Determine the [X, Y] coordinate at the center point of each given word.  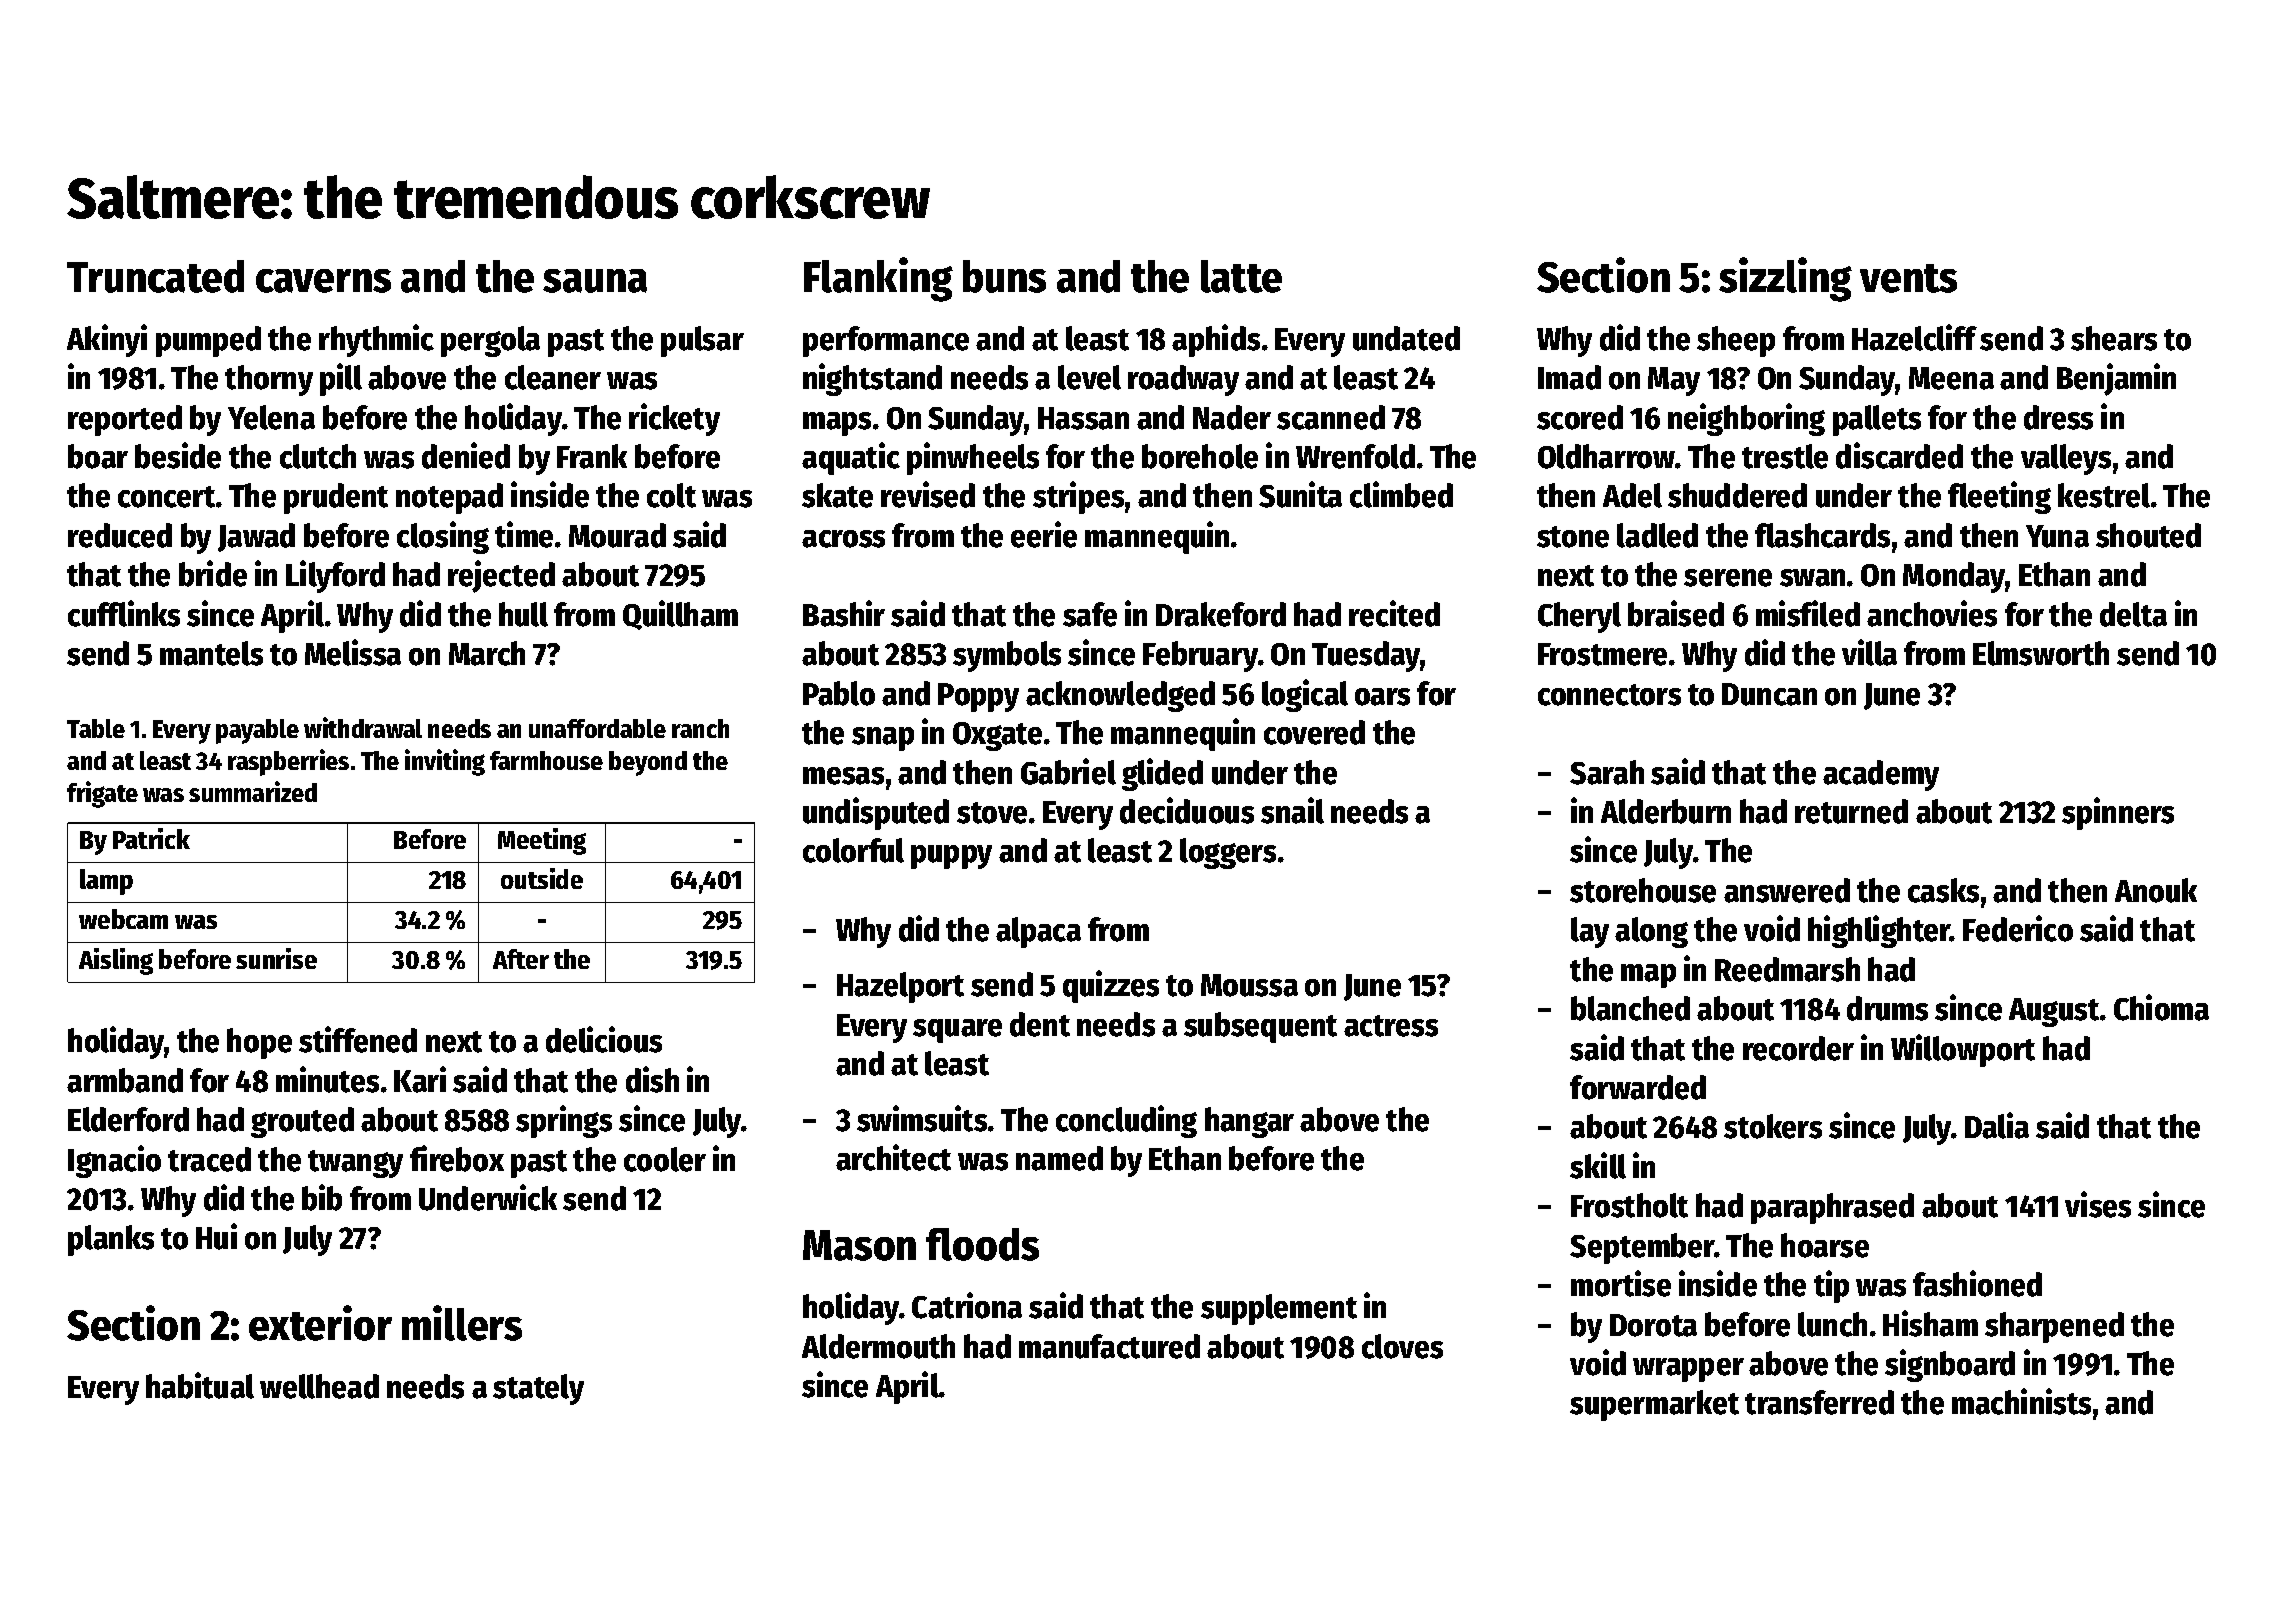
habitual [200, 1385]
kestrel [2104, 495]
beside [178, 455]
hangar [1249, 1122]
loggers [1228, 853]
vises [2098, 1204]
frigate [102, 794]
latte [1241, 276]
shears [2114, 338]
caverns [323, 281]
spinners [2118, 813]
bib [322, 1197]
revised [928, 494]
